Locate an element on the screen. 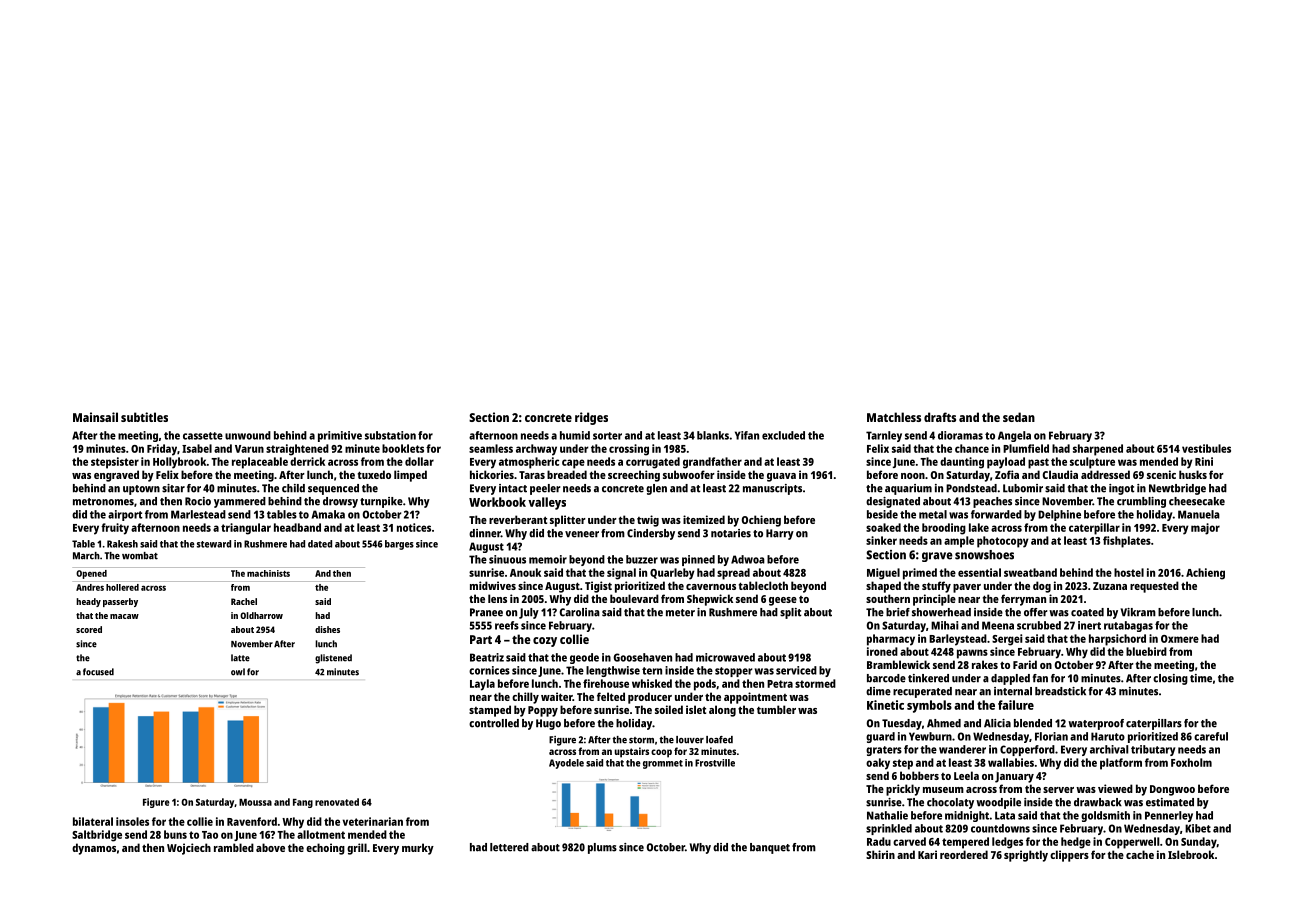  lettered is located at coordinates (509, 847).
